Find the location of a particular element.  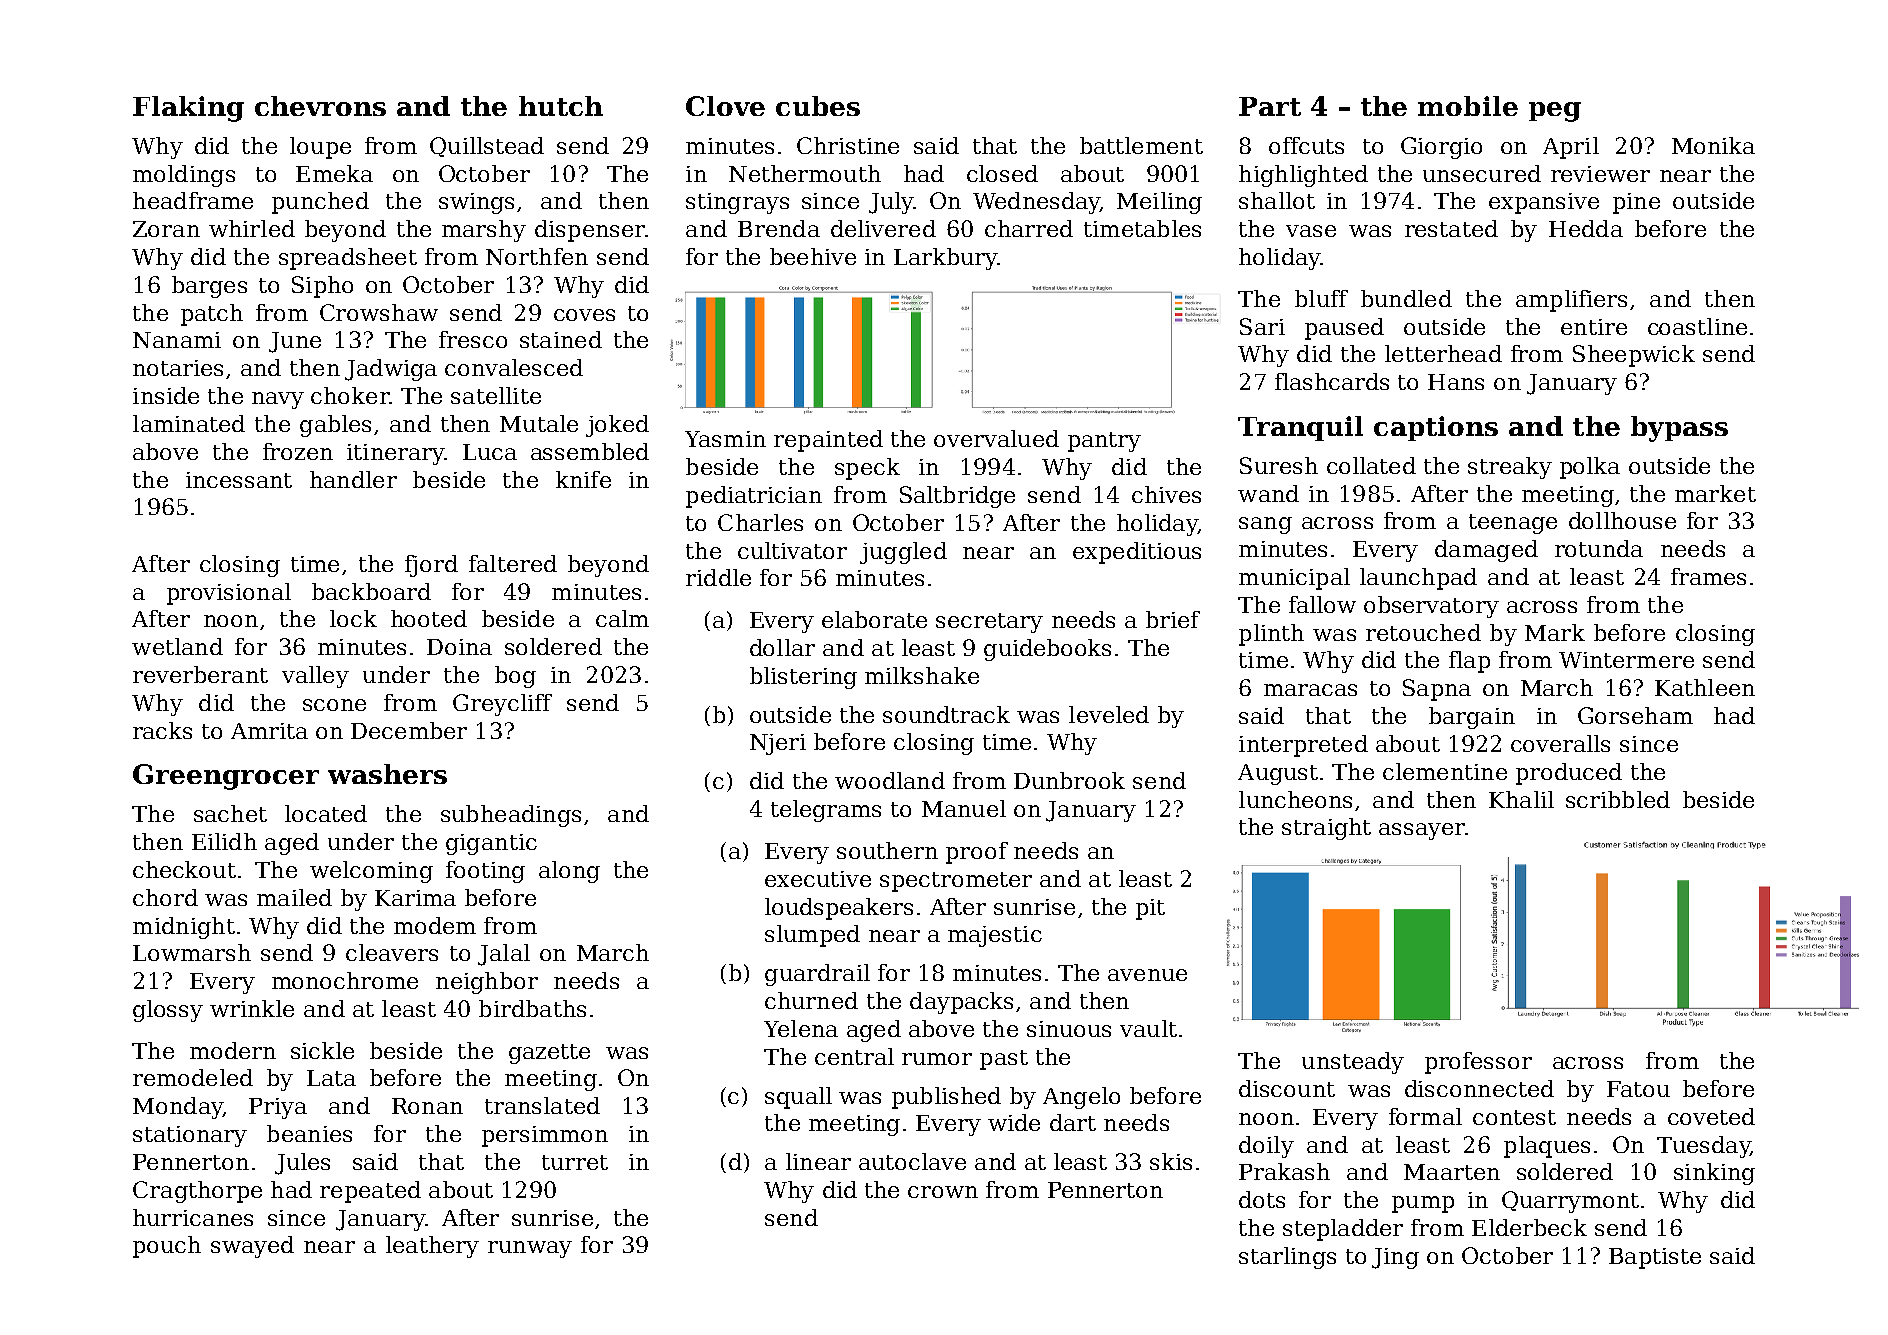

pit is located at coordinates (1150, 909).
